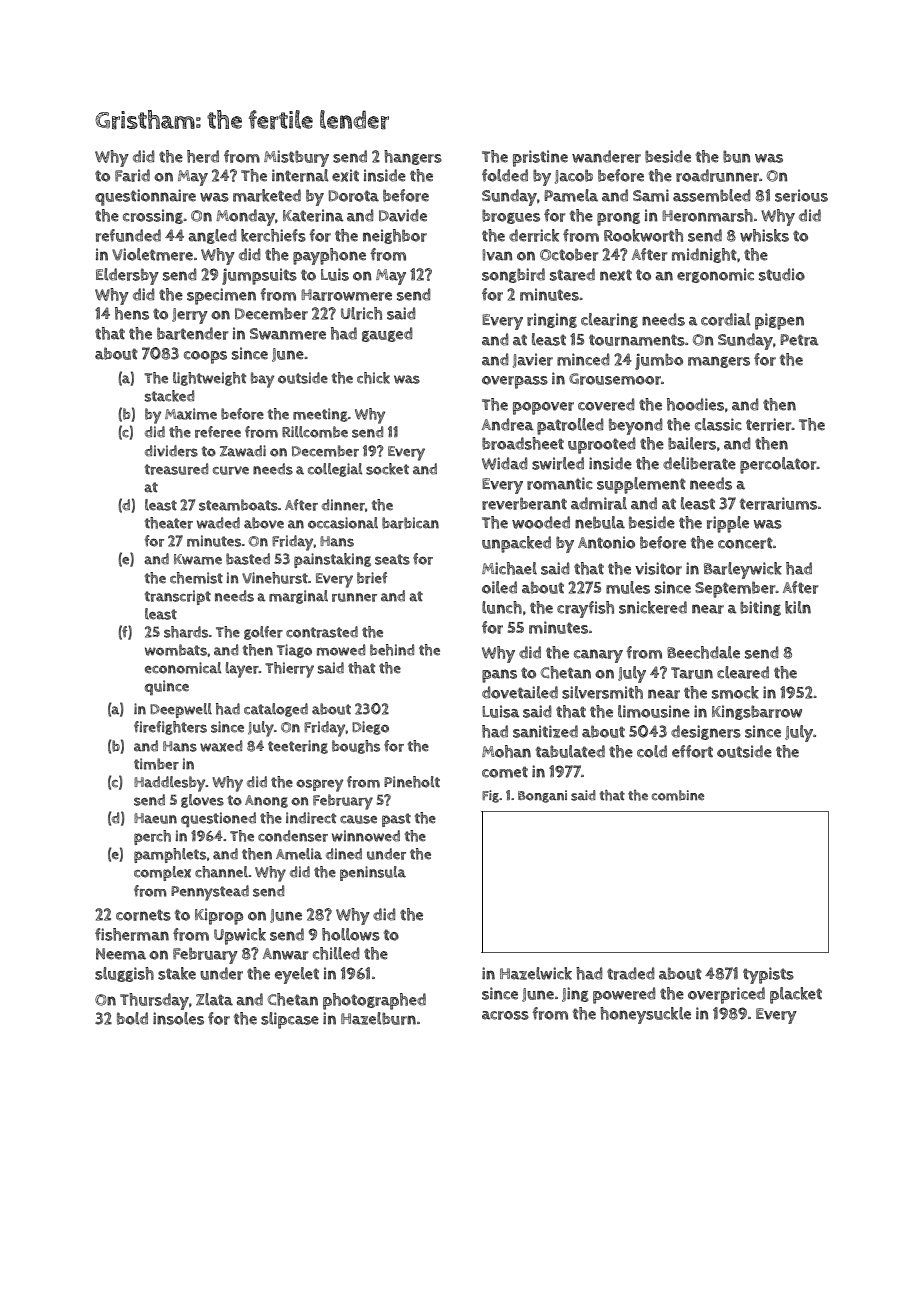 Image resolution: width=924 pixels, height=1308 pixels. I want to click on Farid, so click(132, 175).
